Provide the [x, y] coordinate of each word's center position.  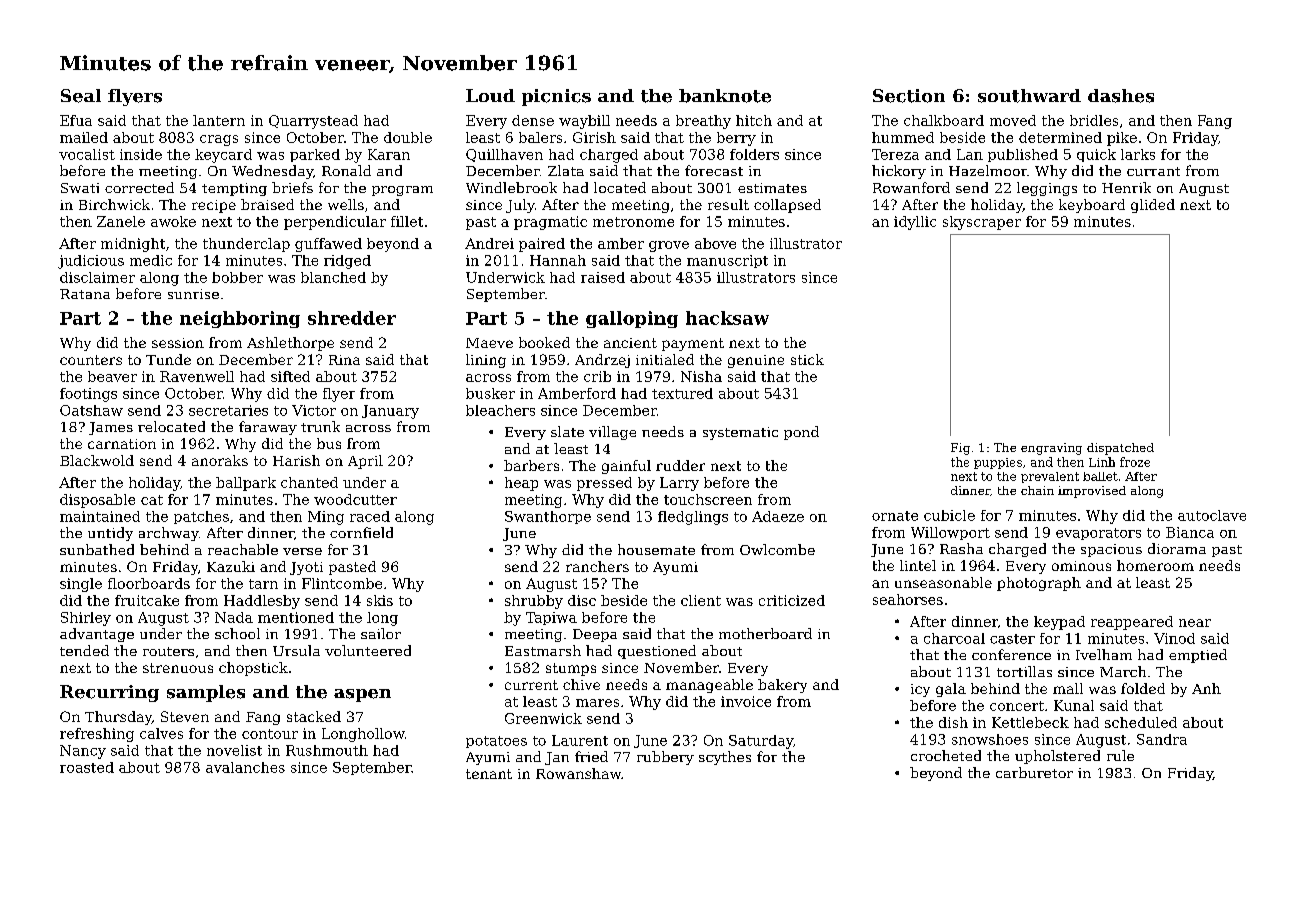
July [520, 206]
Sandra [1162, 739]
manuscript [727, 261]
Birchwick [114, 204]
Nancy [83, 752]
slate [567, 431]
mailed [84, 137]
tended [84, 650]
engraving [1051, 449]
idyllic [915, 223]
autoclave [1212, 515]
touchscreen [708, 499]
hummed [903, 137]
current [531, 685]
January [390, 412]
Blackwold [97, 460]
